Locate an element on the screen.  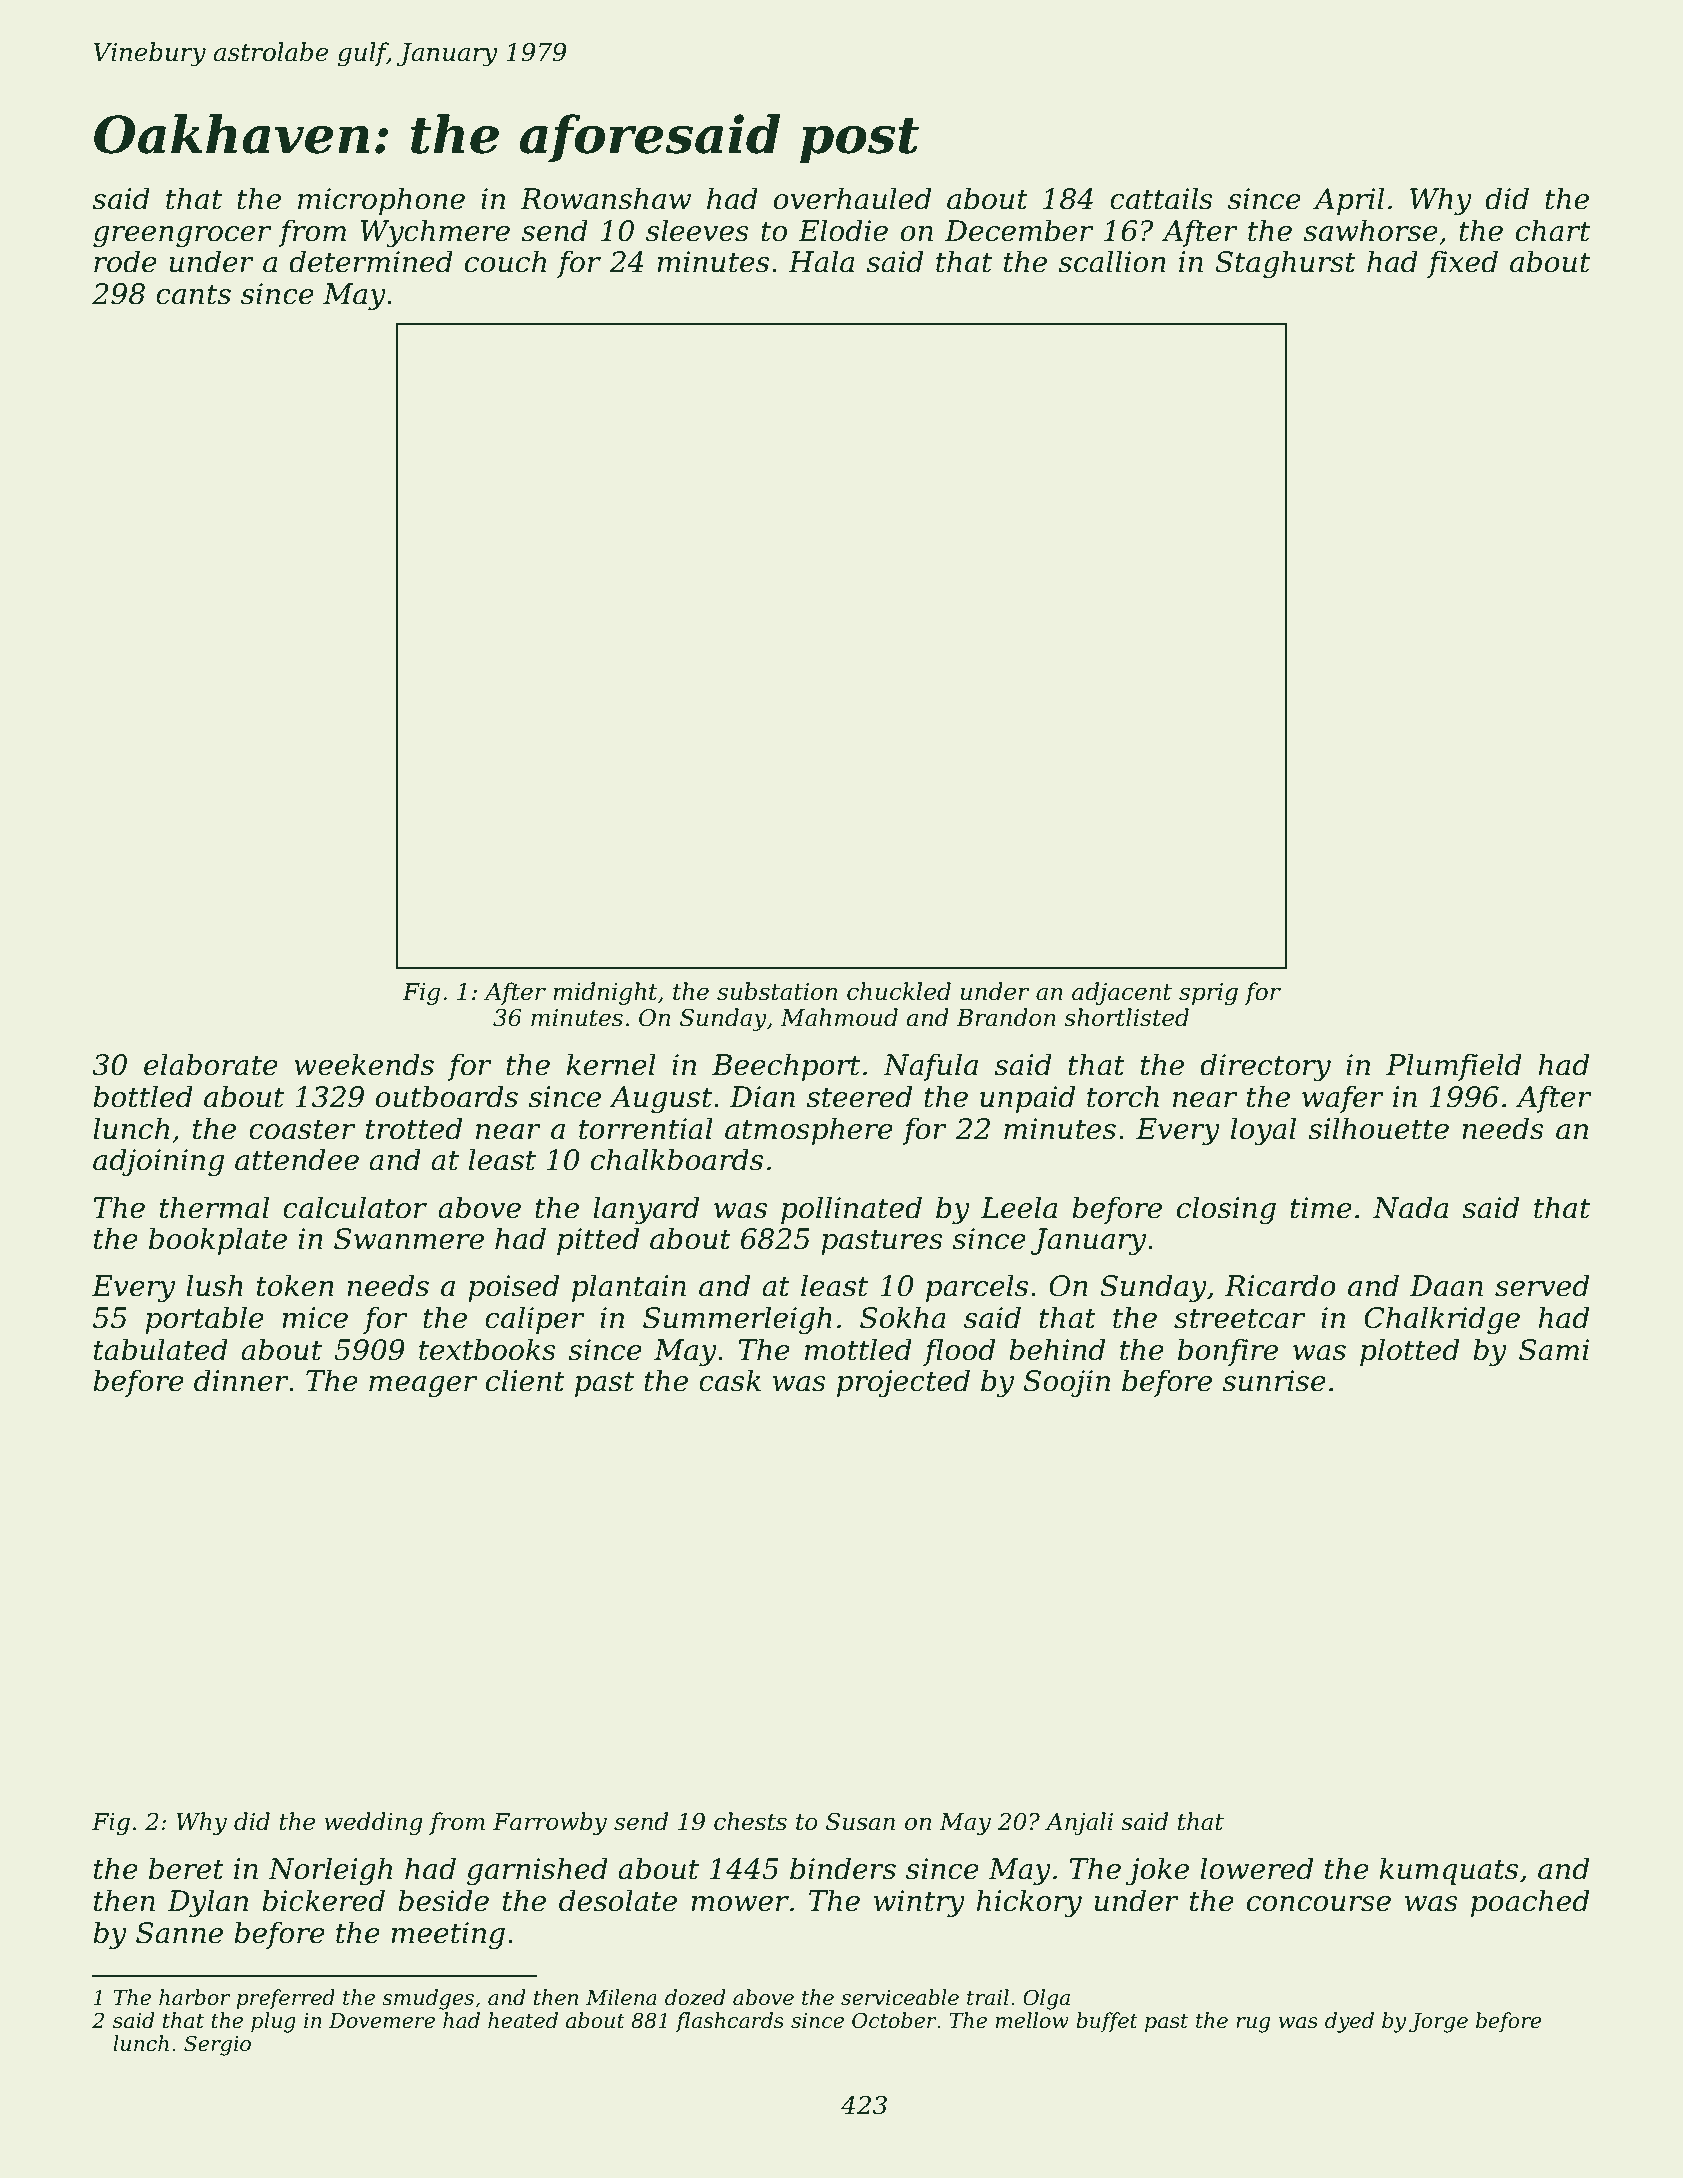
midnight is located at coordinates (605, 993).
